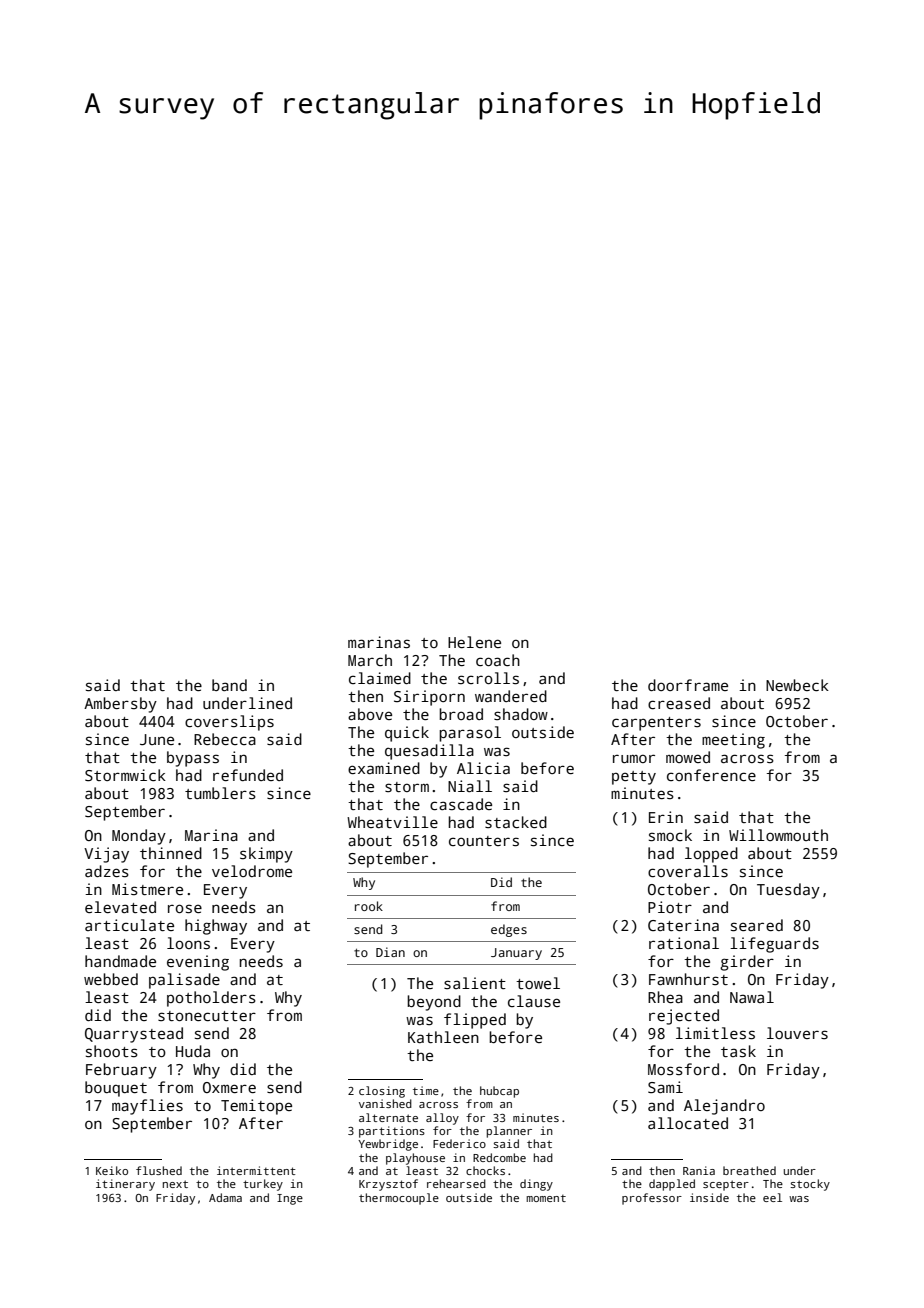 Image resolution: width=924 pixels, height=1308 pixels. Describe the element at coordinates (521, 714) in the page. I see `shadow` at that location.
